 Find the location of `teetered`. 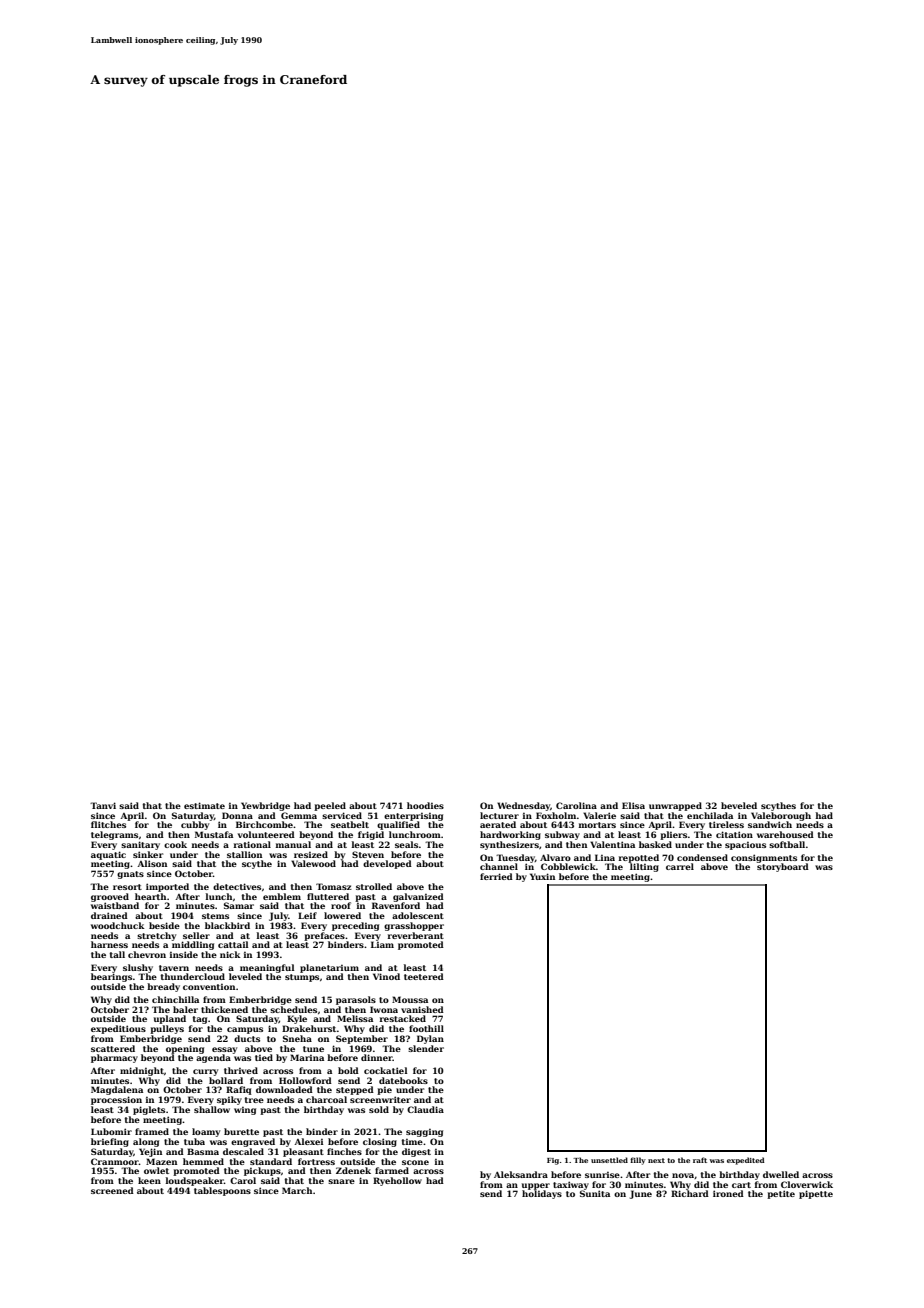

teetered is located at coordinates (424, 976).
